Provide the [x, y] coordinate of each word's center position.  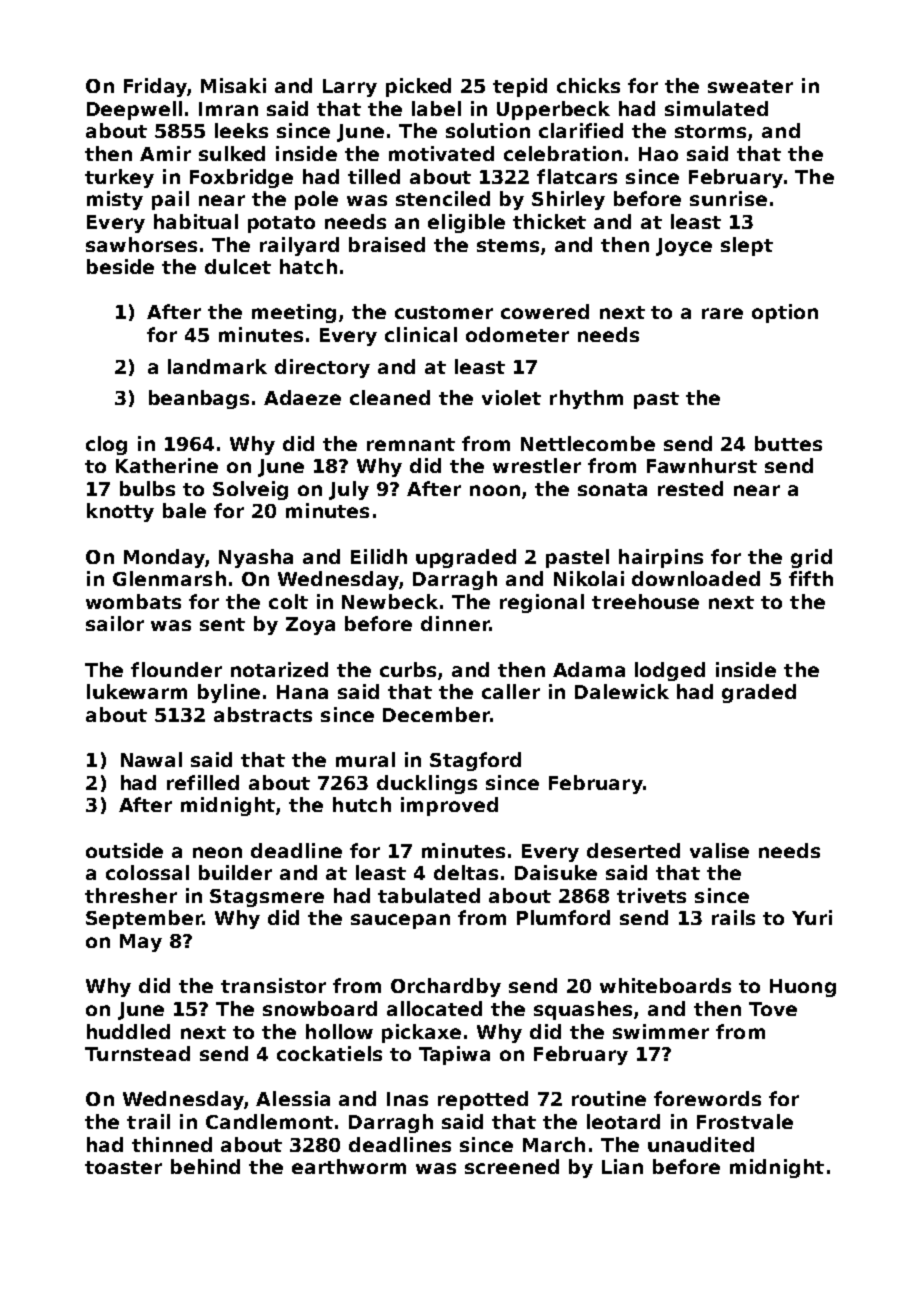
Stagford [475, 761]
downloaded [696, 578]
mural [365, 759]
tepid [520, 87]
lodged [670, 671]
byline [229, 693]
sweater [750, 86]
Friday [155, 87]
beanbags [199, 399]
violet [511, 397]
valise [719, 850]
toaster [123, 1167]
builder [235, 872]
